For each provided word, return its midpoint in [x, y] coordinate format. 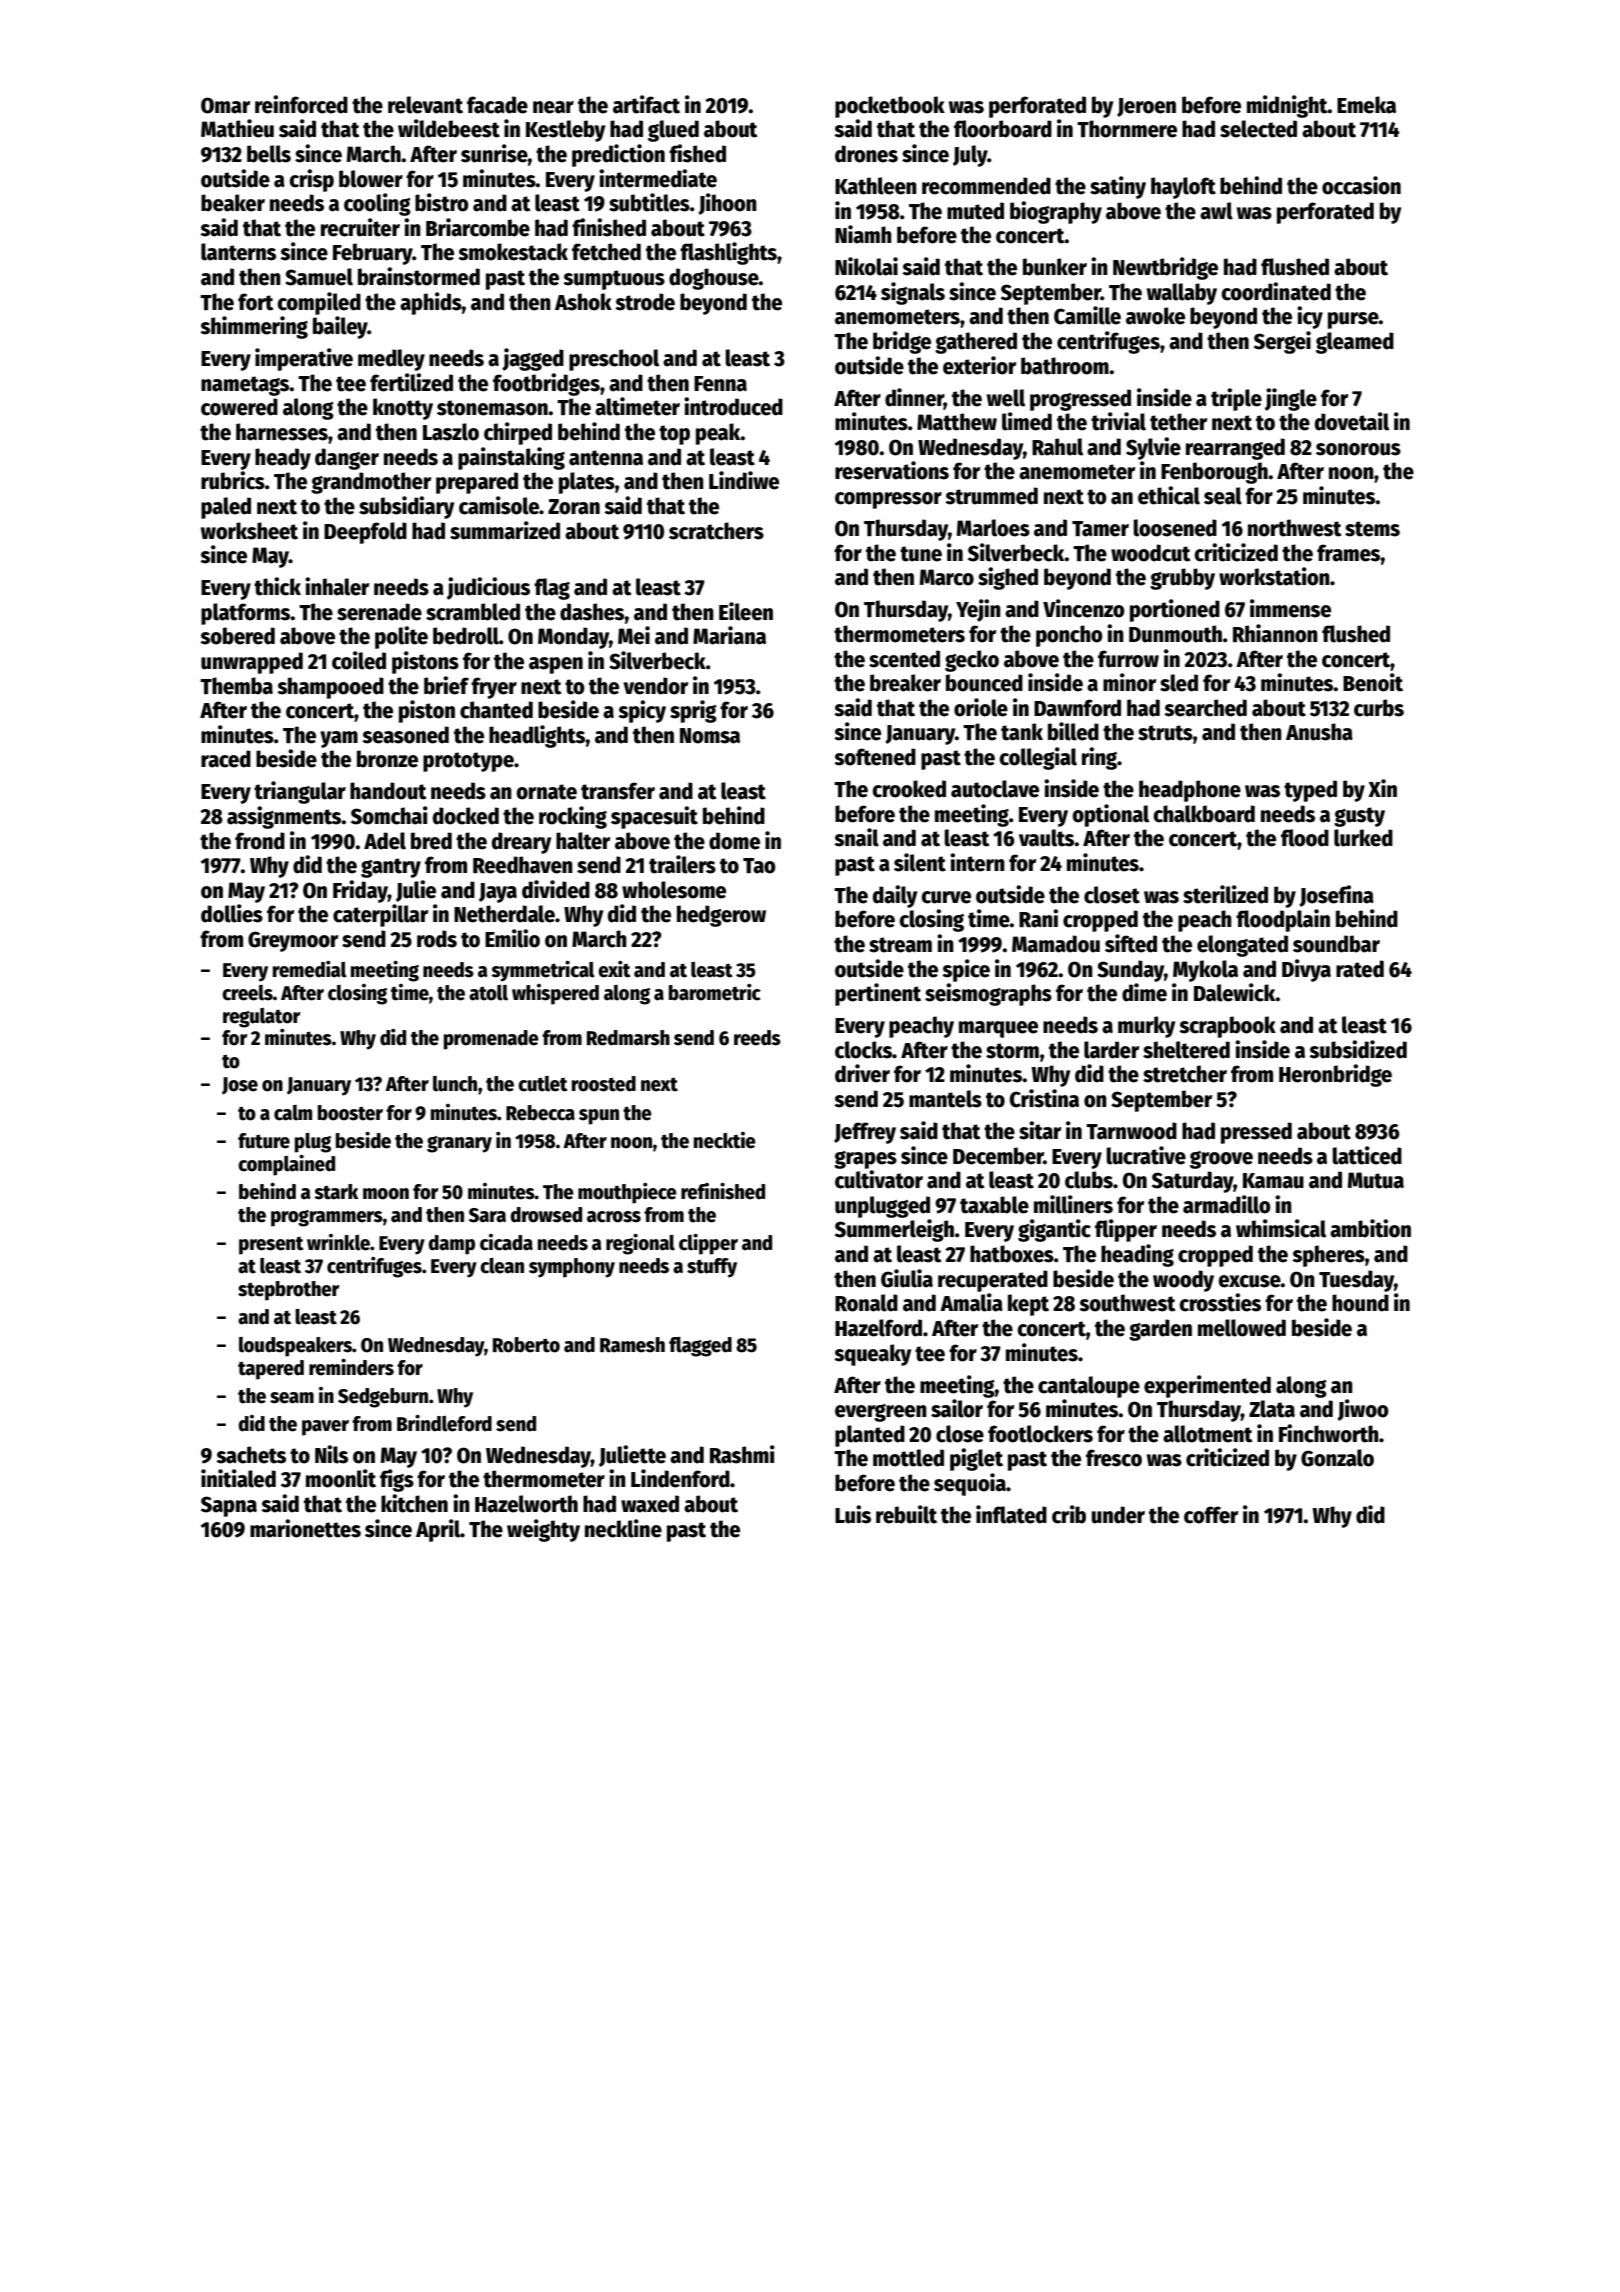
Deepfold [365, 533]
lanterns [238, 252]
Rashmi [742, 1454]
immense [1290, 608]
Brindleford [444, 1423]
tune [921, 554]
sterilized [1225, 894]
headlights [537, 736]
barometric [715, 992]
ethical [1169, 495]
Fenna [720, 384]
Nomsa [710, 736]
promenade [491, 1040]
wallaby [1182, 294]
